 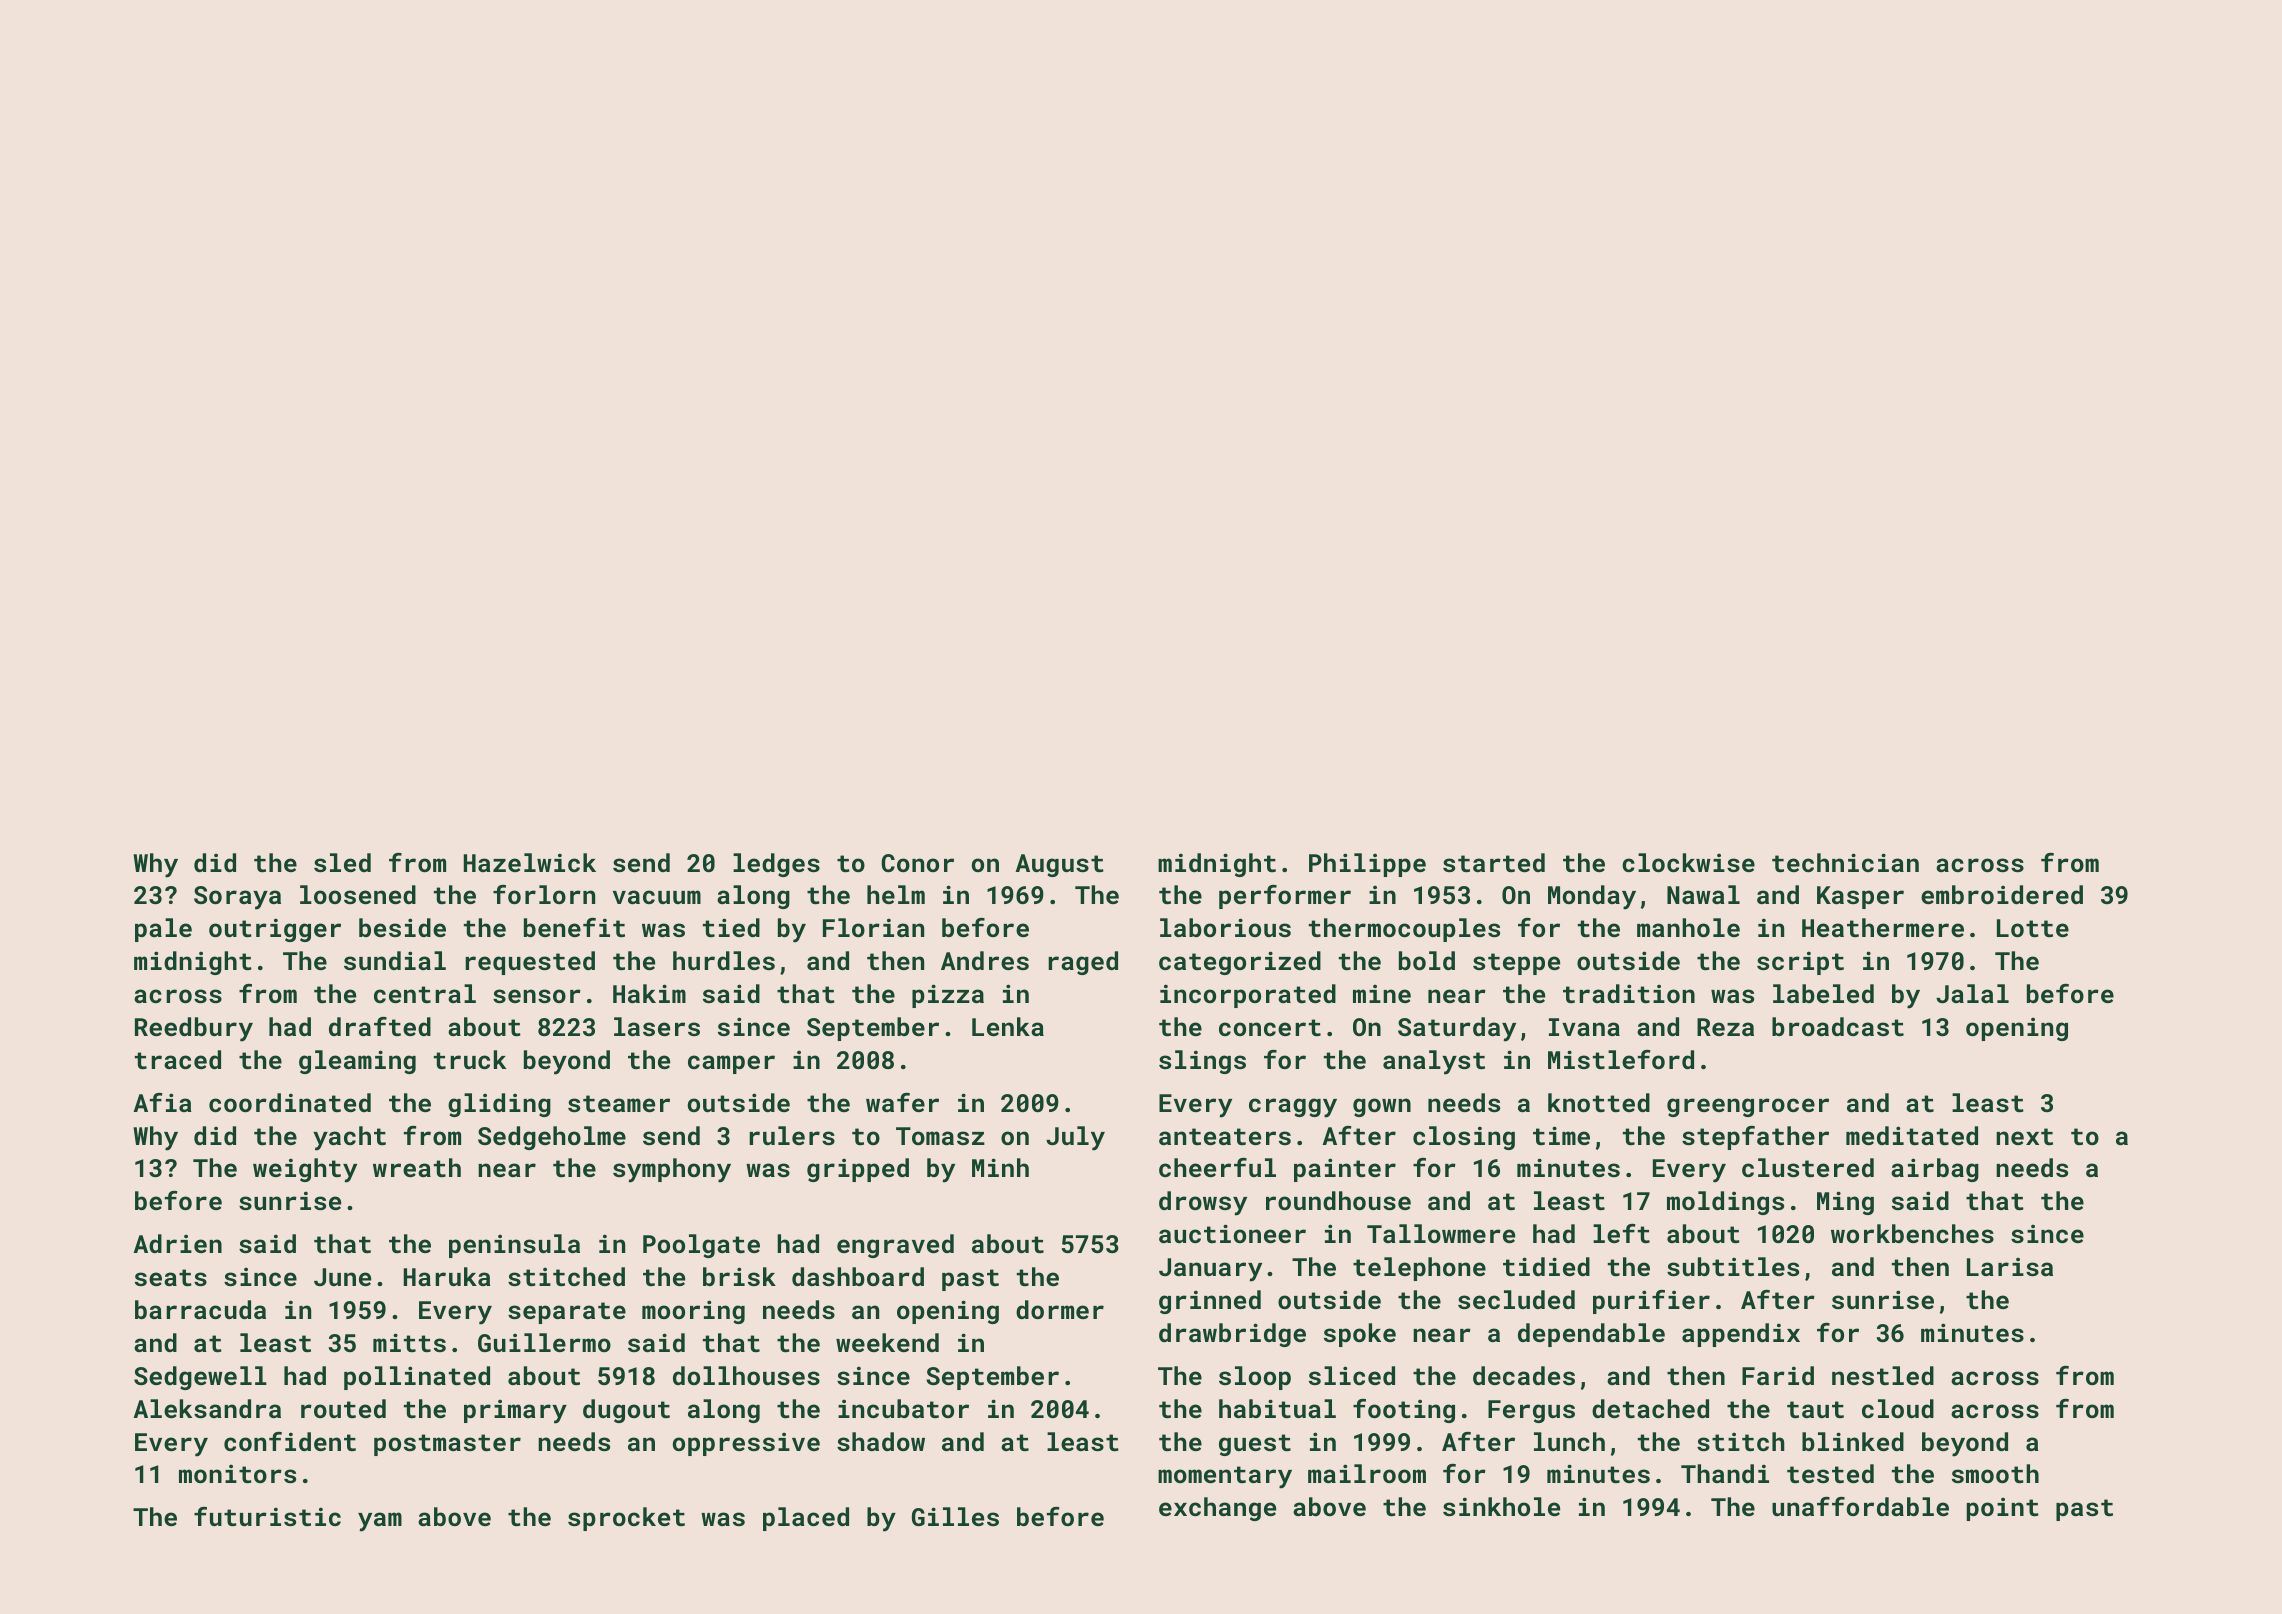 I want to click on sled, so click(x=342, y=862).
